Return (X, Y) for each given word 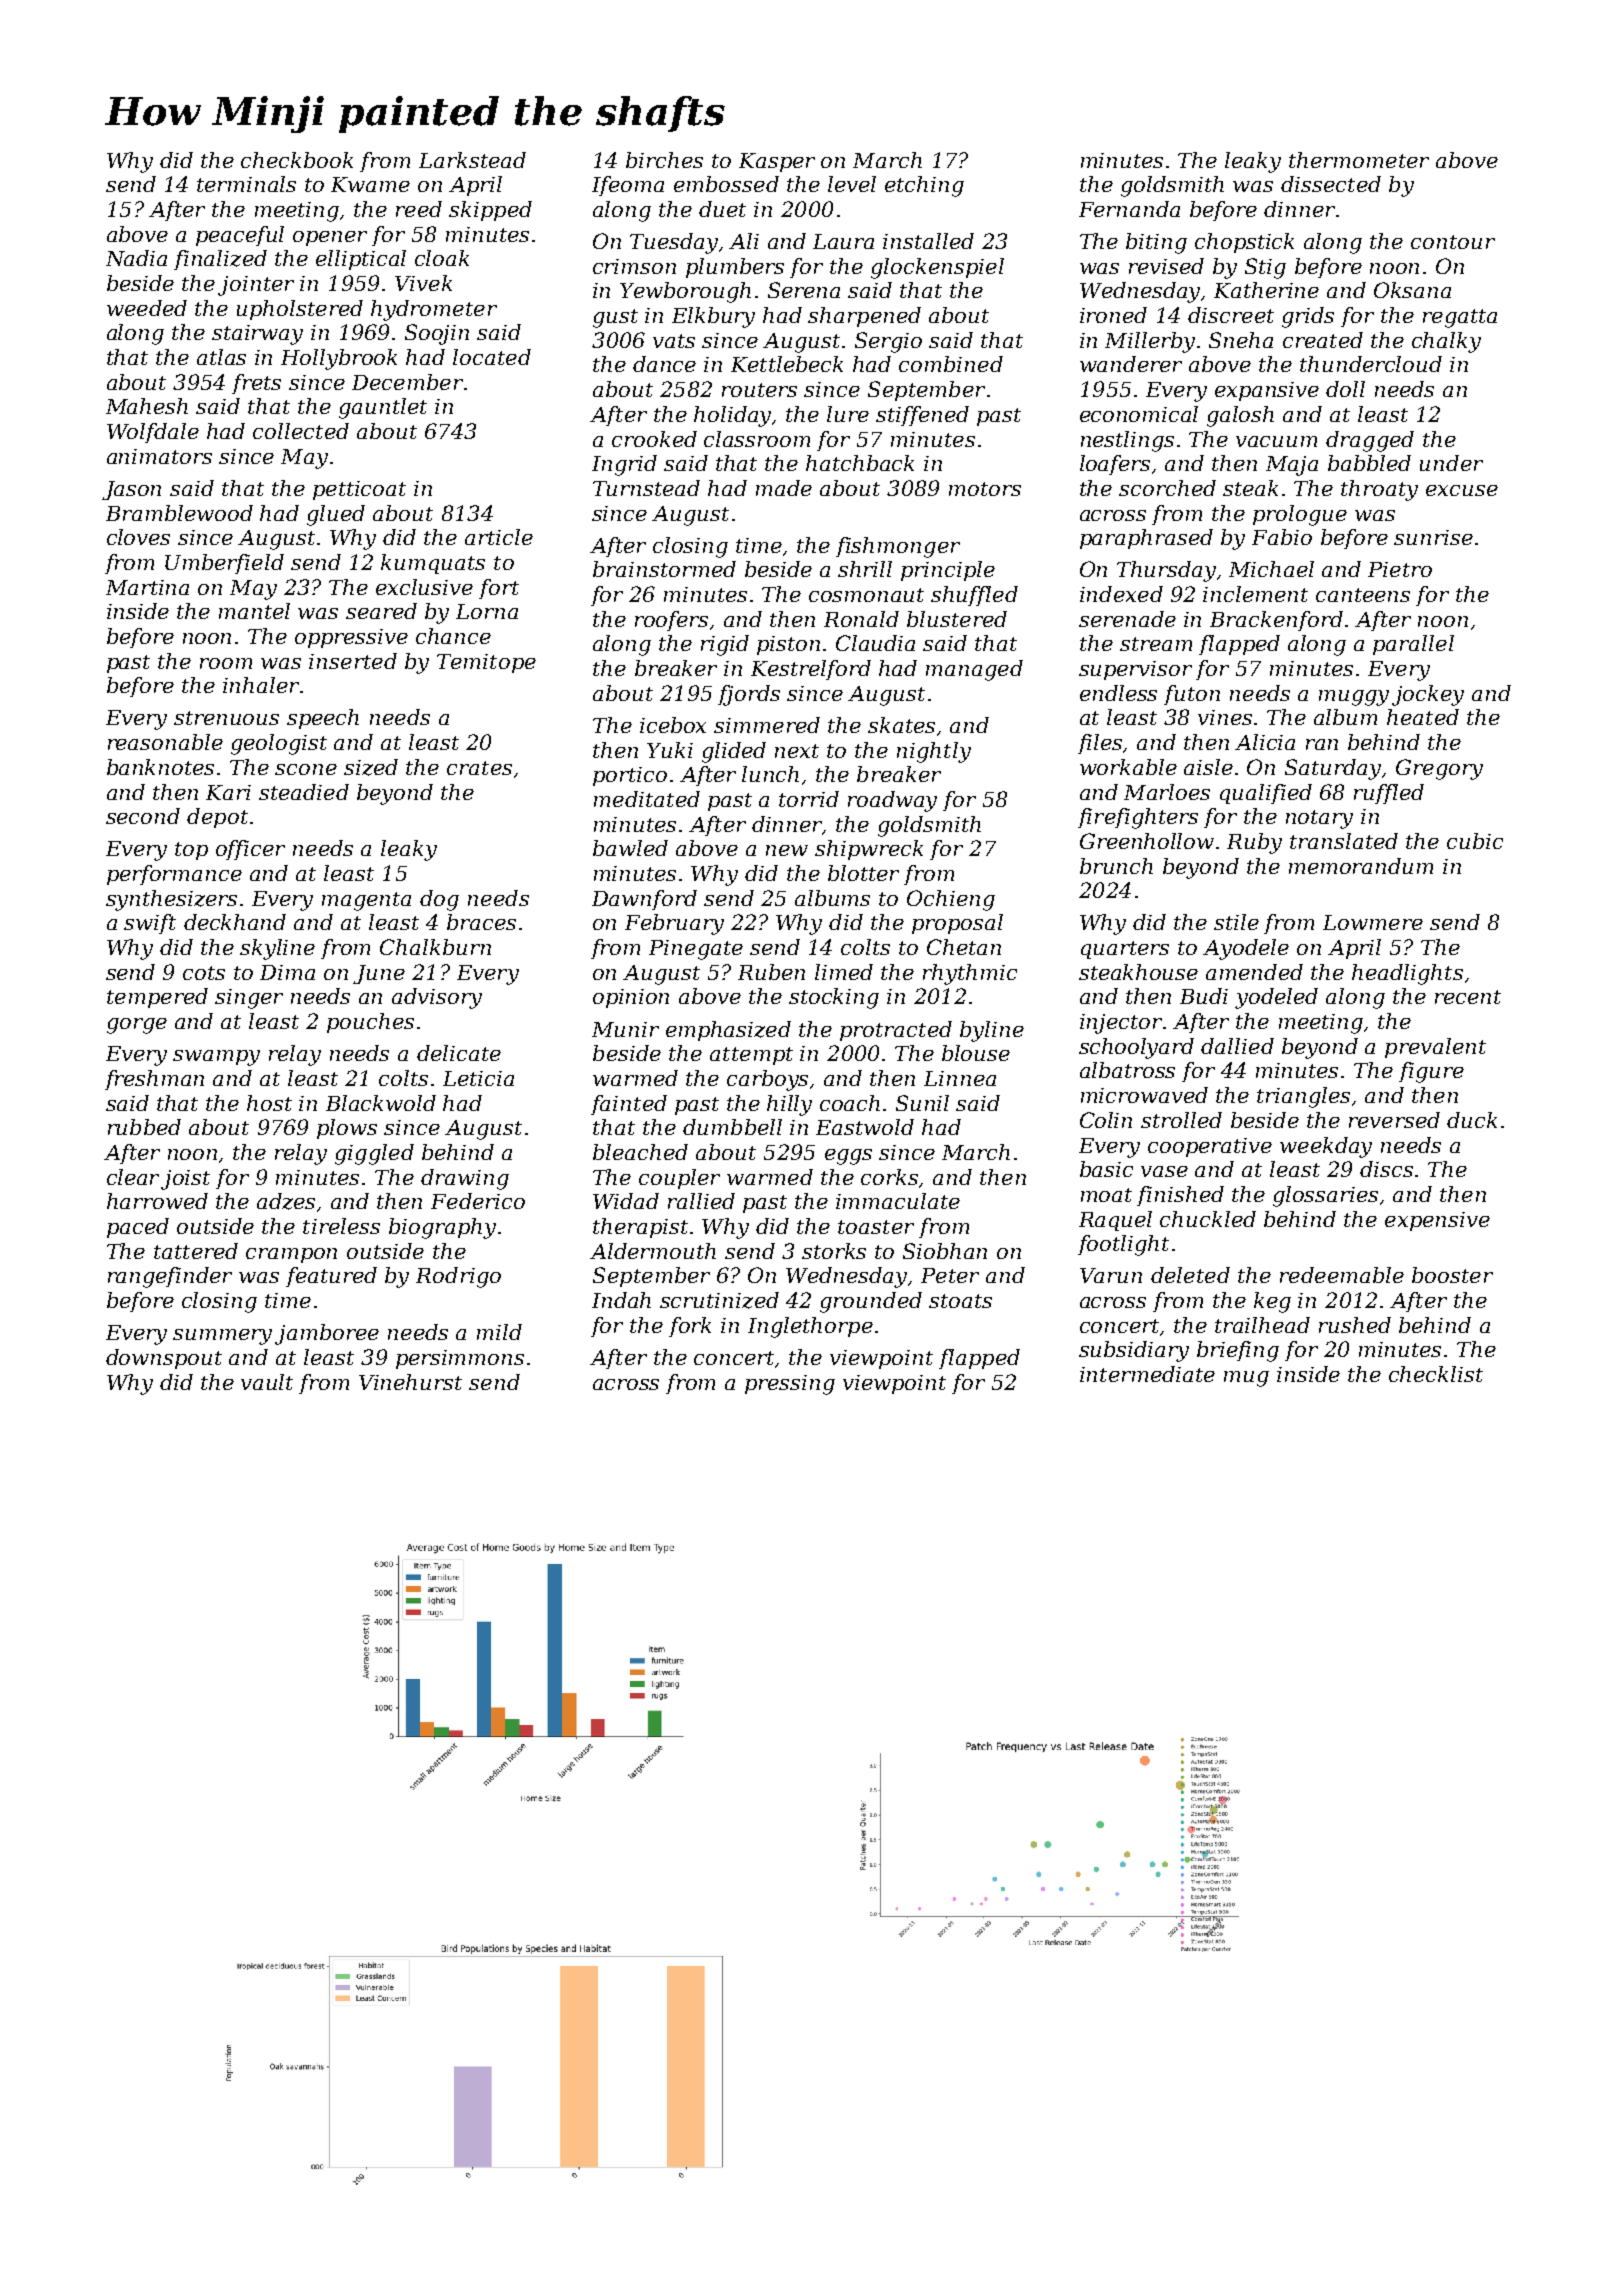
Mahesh (147, 406)
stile (1236, 922)
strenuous (226, 718)
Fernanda (1129, 209)
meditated (647, 799)
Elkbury (713, 317)
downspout (164, 1359)
